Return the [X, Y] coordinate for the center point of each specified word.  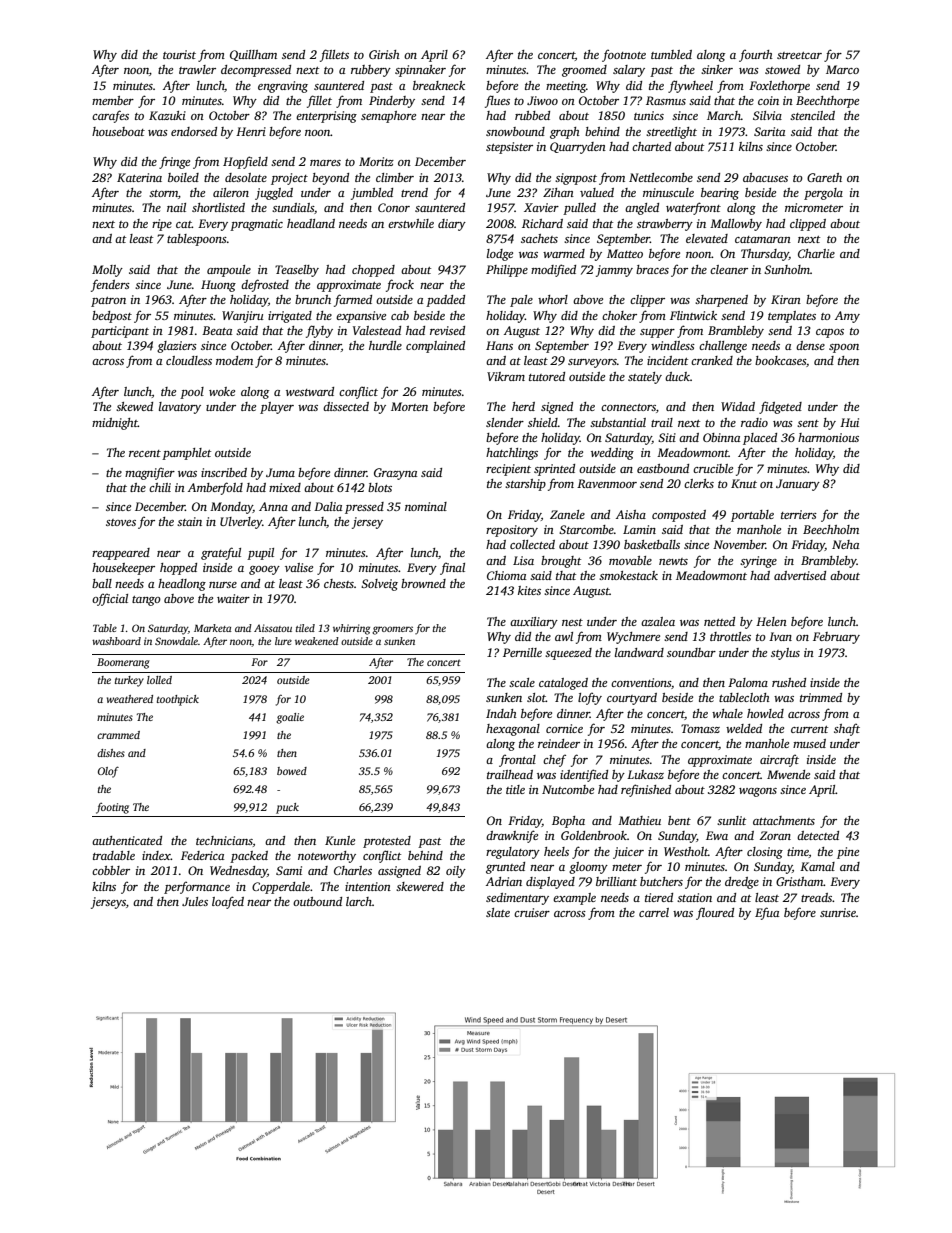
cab [400, 315]
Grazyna [395, 474]
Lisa [523, 560]
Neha [845, 544]
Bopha [568, 822]
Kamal [817, 866]
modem [234, 360]
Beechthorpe [827, 102]
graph [565, 133]
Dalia [328, 506]
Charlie [816, 253]
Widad [738, 406]
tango [146, 601]
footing [112, 808]
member [113, 100]
